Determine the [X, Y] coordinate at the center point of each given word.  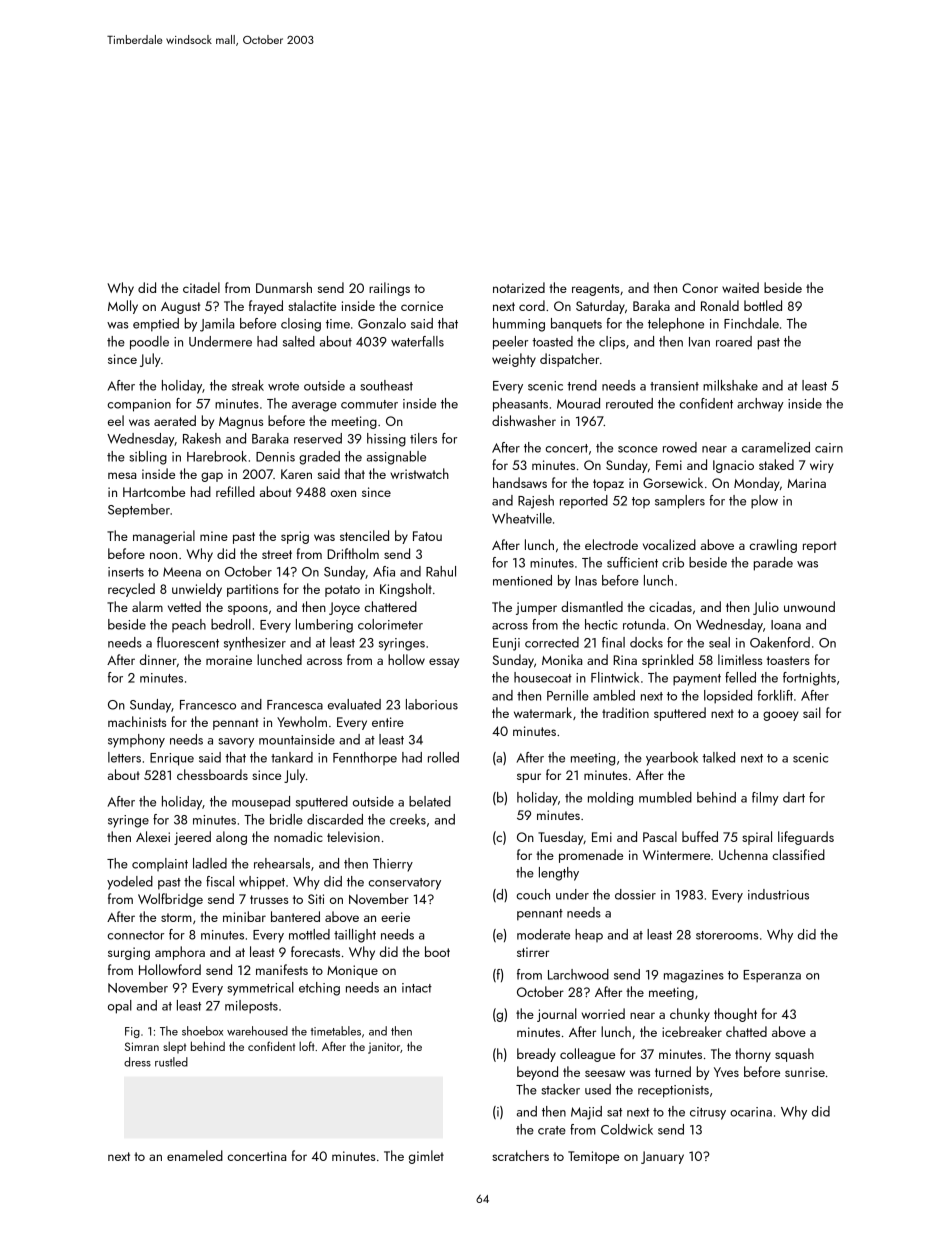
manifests [282, 969]
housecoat [543, 677]
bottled [763, 305]
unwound [809, 606]
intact [417, 988]
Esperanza [772, 976]
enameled [195, 1155]
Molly [123, 307]
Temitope [593, 1157]
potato [342, 591]
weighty [514, 360]
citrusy [708, 1113]
